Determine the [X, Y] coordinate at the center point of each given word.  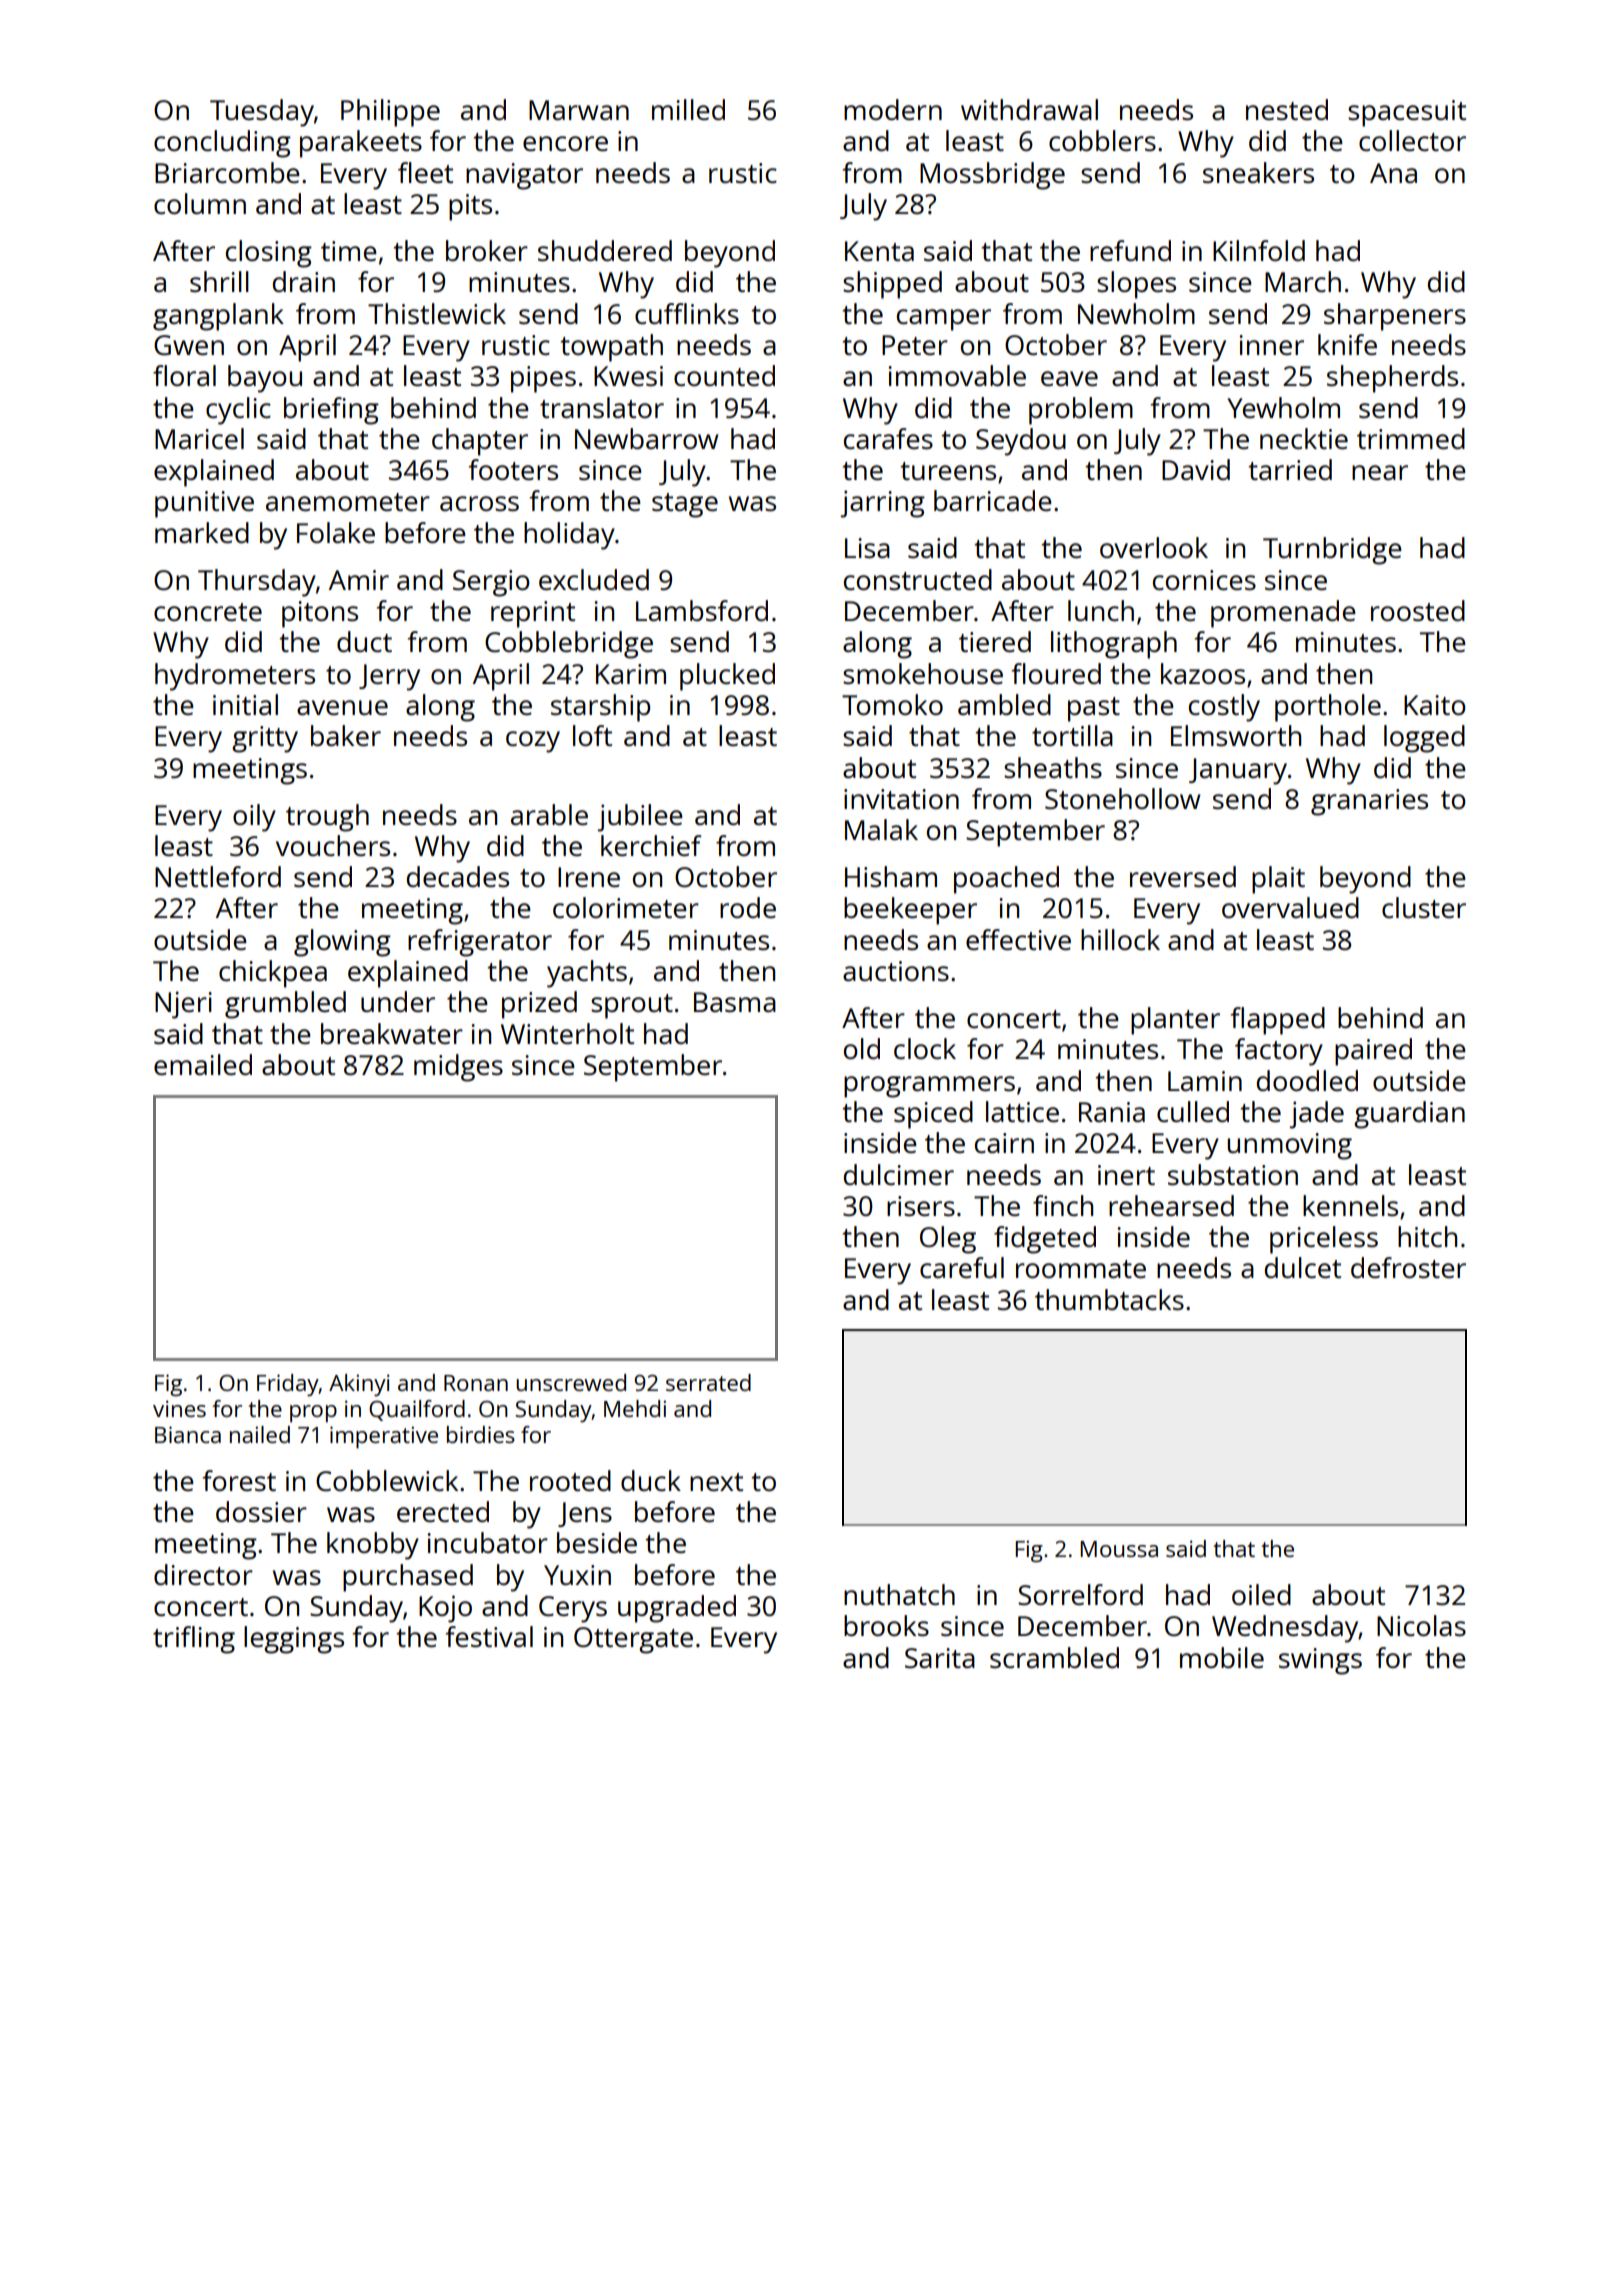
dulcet [1303, 1267]
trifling [194, 1640]
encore [565, 143]
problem [1081, 411]
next [716, 1482]
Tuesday [262, 113]
